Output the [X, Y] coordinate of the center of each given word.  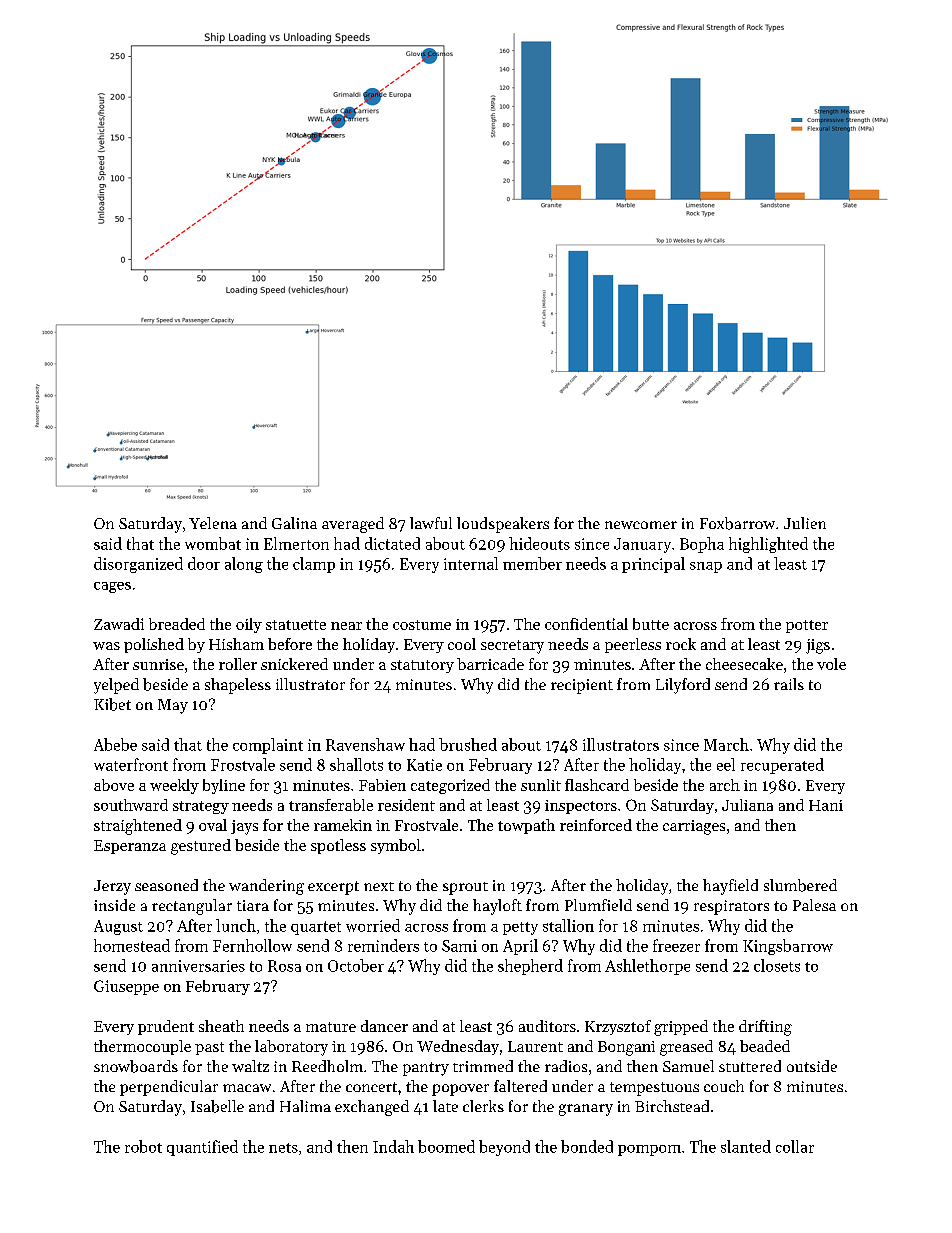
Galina [294, 523]
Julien [805, 523]
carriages [694, 827]
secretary [512, 647]
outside [812, 1066]
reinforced [596, 825]
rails [789, 684]
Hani [826, 805]
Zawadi [119, 624]
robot [143, 1146]
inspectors [581, 807]
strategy [201, 807]
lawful [431, 523]
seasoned [166, 885]
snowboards [136, 1066]
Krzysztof [618, 1027]
